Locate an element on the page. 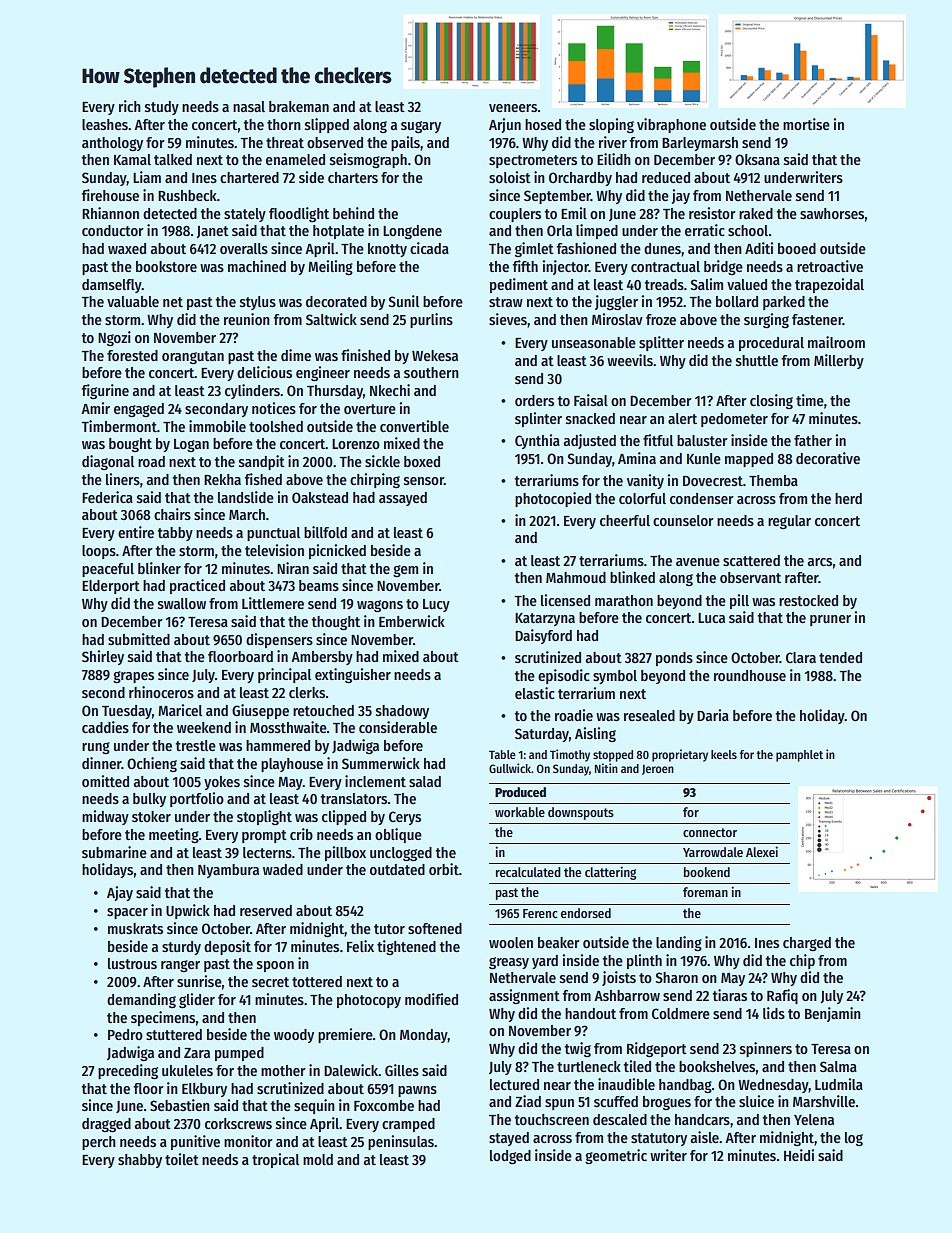  vibraphone is located at coordinates (671, 125).
